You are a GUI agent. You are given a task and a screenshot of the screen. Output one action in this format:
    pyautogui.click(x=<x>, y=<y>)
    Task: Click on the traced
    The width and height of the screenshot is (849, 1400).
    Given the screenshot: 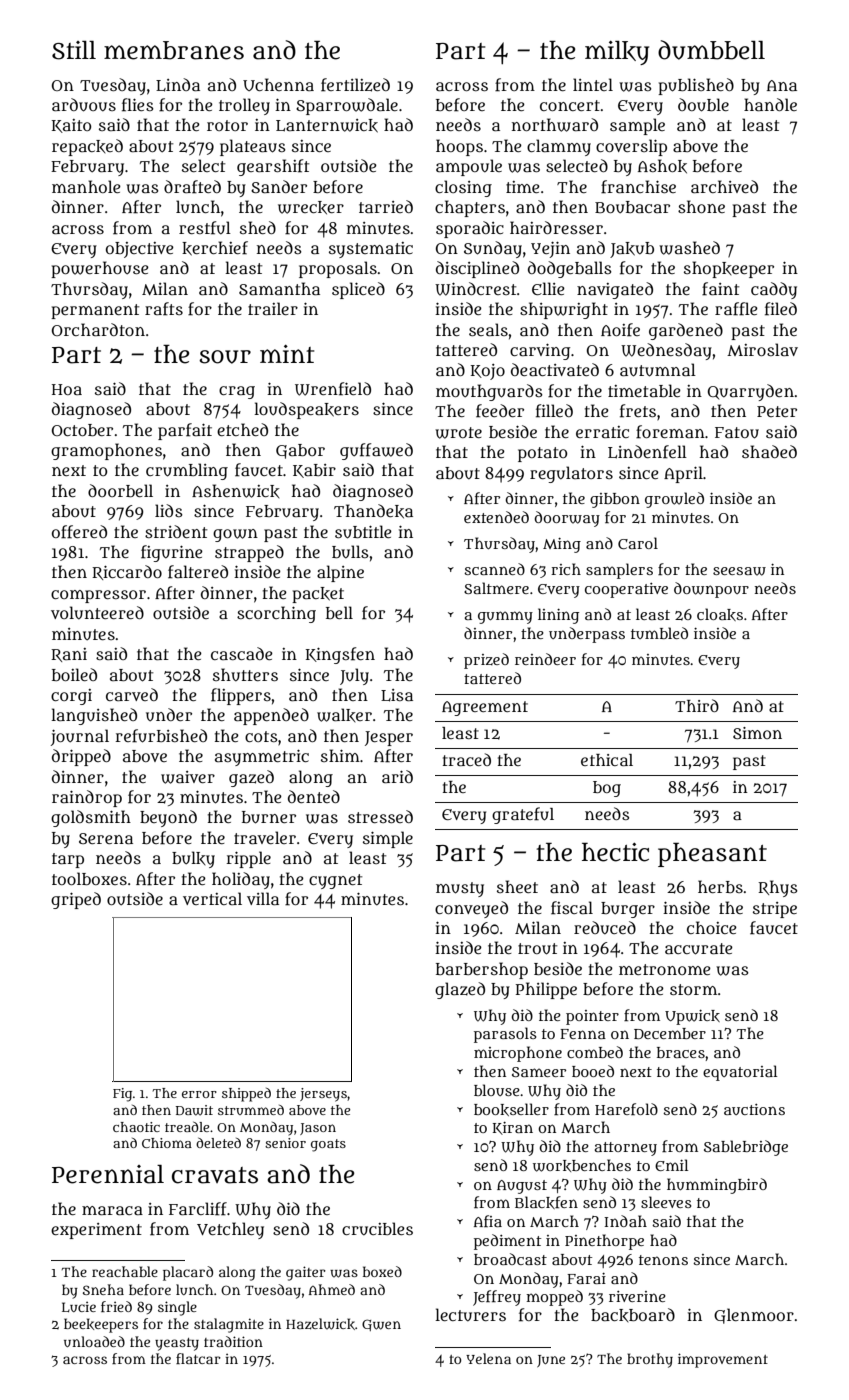 What is the action you would take?
    pyautogui.click(x=467, y=759)
